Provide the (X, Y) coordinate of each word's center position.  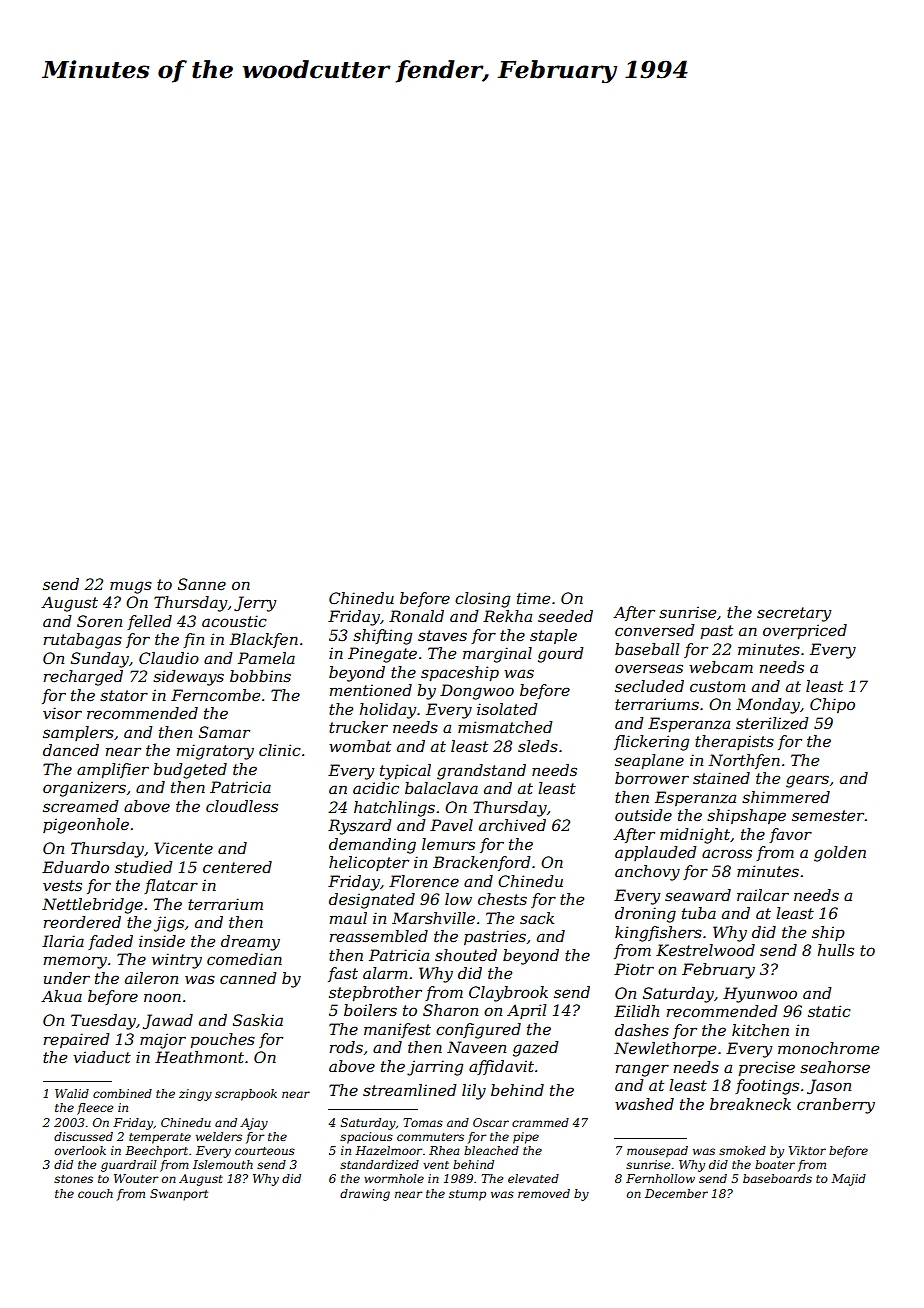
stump (467, 1195)
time (533, 598)
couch (95, 1193)
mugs (131, 587)
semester (828, 815)
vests (62, 885)
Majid (848, 1180)
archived (512, 825)
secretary (794, 614)
